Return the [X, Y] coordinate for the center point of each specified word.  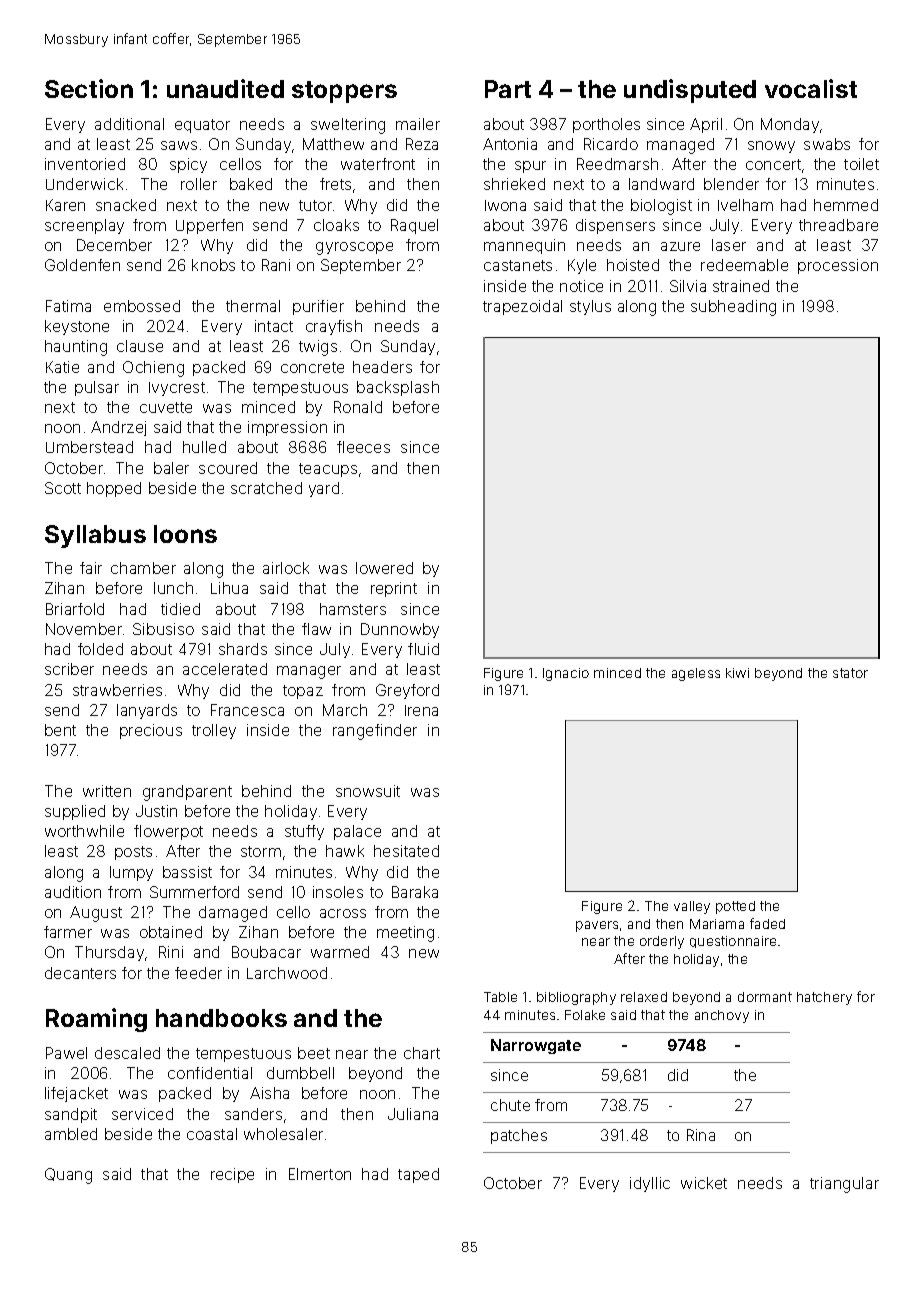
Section [89, 88]
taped [418, 1175]
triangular [844, 1185]
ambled [71, 1134]
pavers [597, 926]
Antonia [510, 144]
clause [140, 346]
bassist [187, 872]
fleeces [363, 447]
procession [838, 266]
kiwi [737, 673]
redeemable [744, 265]
